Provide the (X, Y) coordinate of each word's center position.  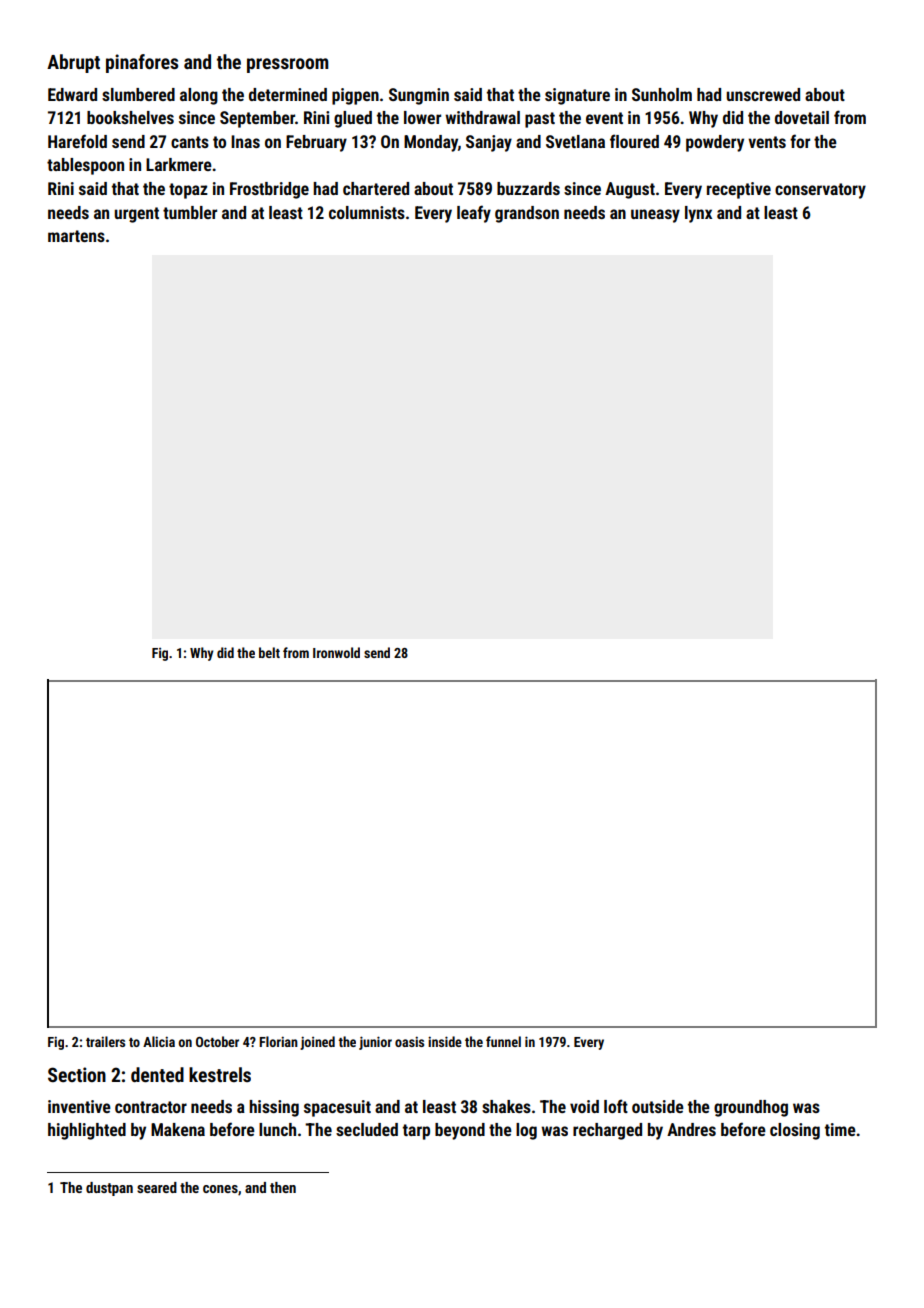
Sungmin (419, 96)
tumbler (190, 212)
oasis (409, 1041)
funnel (503, 1041)
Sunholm (662, 94)
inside (445, 1041)
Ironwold (336, 652)
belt (269, 652)
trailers (105, 1041)
